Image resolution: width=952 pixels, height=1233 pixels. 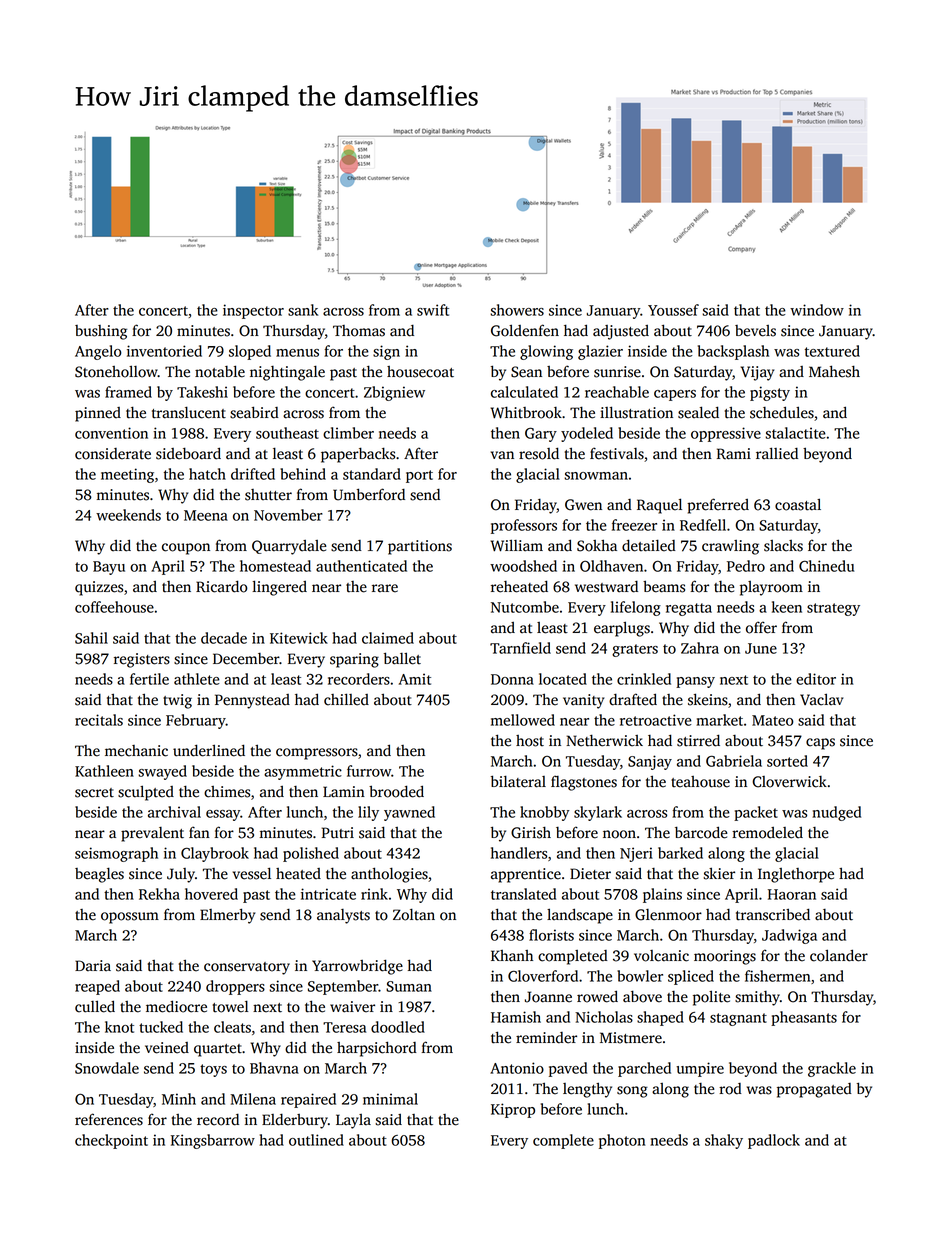 I want to click on inspector, so click(x=253, y=311).
